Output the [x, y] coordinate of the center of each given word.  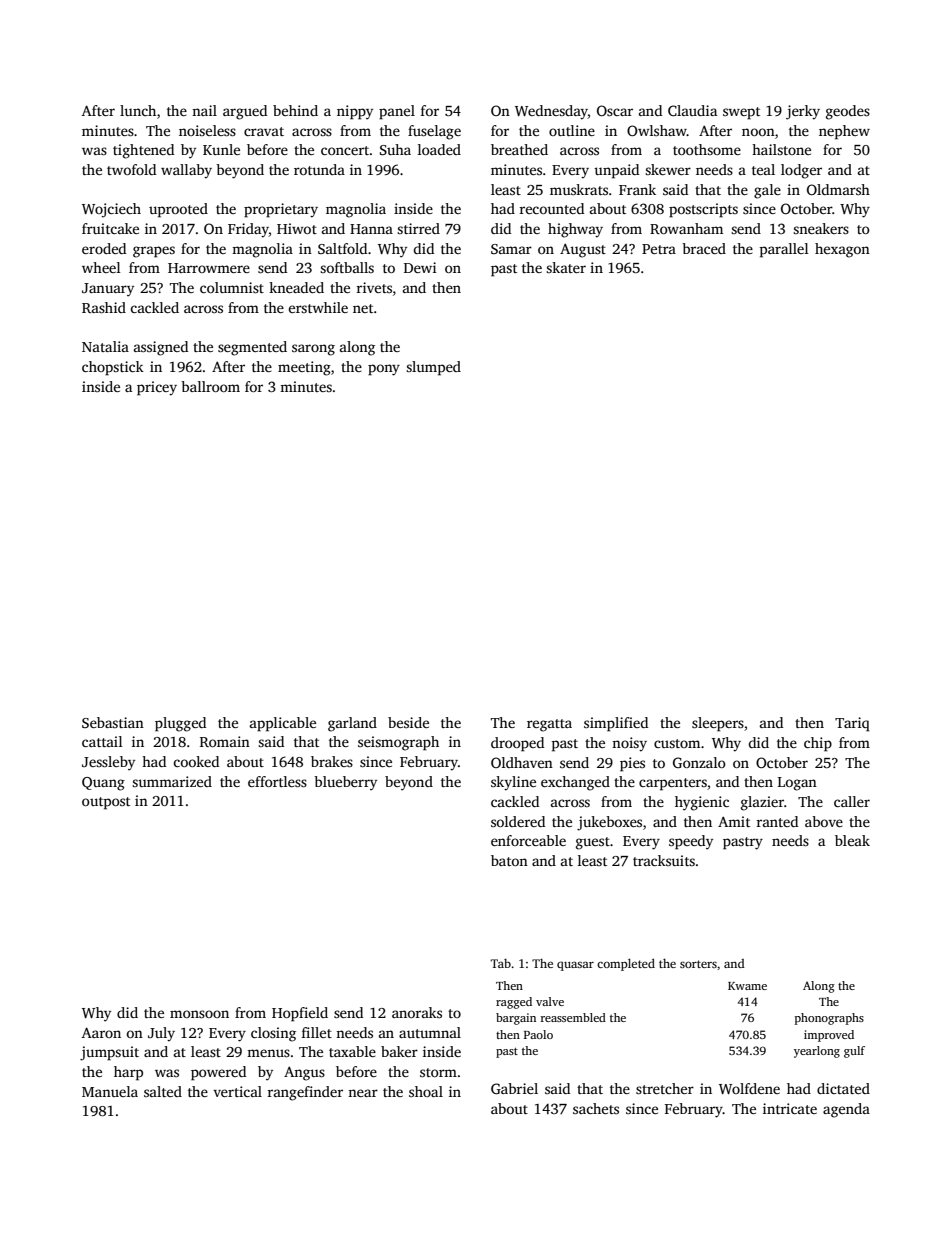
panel [397, 112]
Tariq [852, 724]
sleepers [718, 724]
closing [273, 1034]
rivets [374, 287]
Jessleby [108, 763]
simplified [616, 724]
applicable [283, 724]
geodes [848, 112]
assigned [161, 348]
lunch [138, 110]
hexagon [842, 250]
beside [408, 722]
